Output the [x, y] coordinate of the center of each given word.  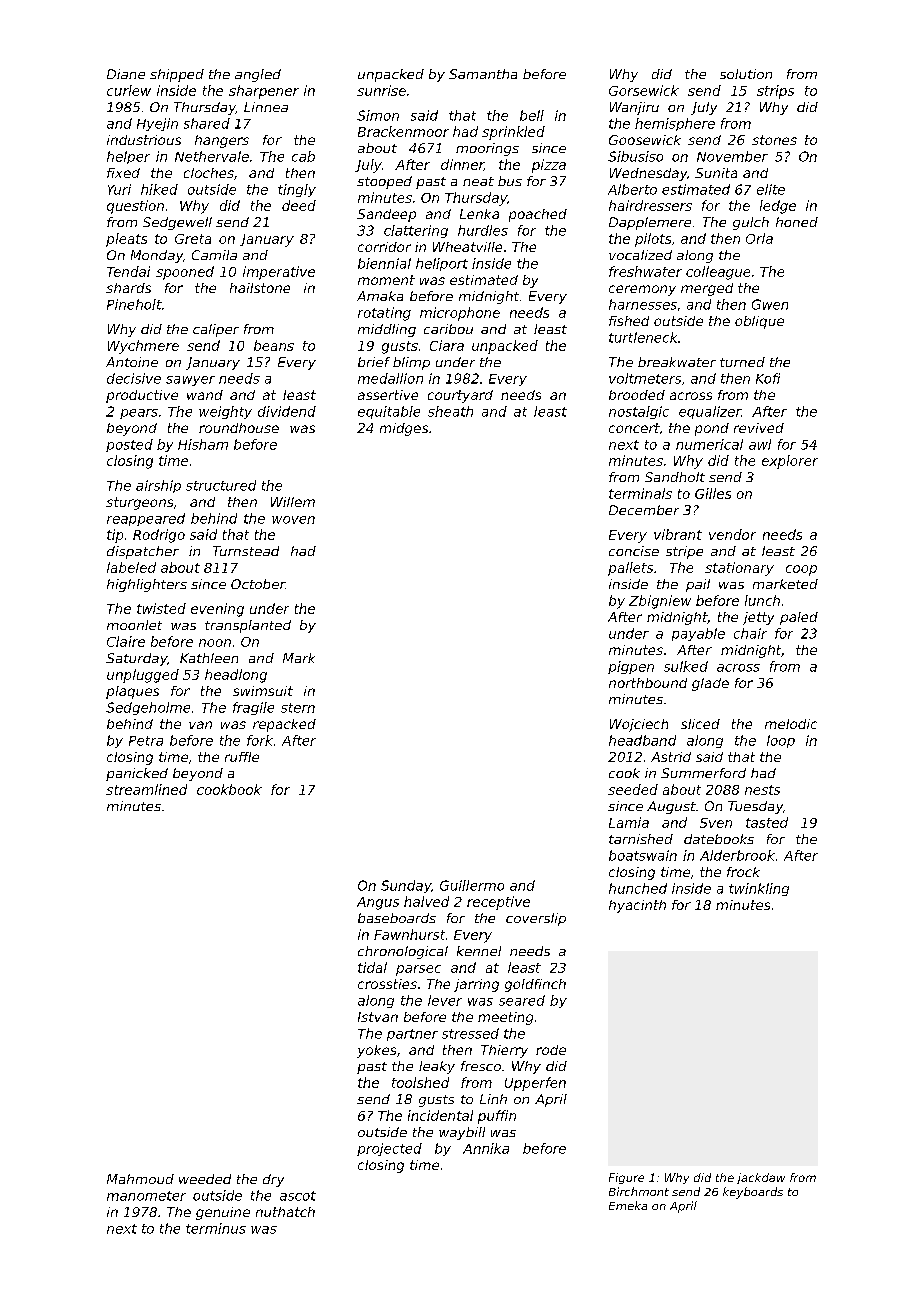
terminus [216, 1228]
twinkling [759, 889]
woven [293, 520]
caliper [216, 330]
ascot [298, 1196]
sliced [700, 724]
